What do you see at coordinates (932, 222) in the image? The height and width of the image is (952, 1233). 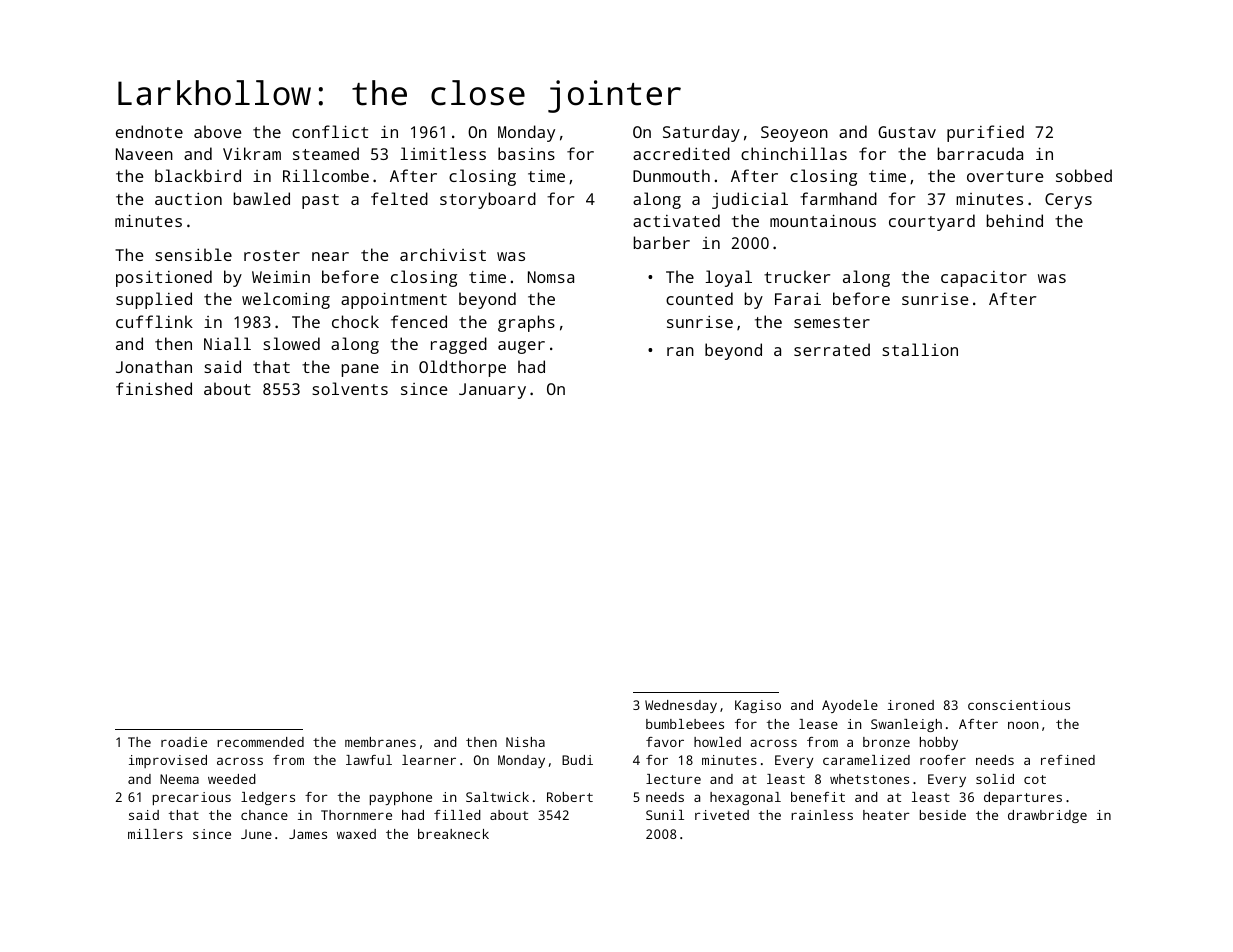 I see `courtyard` at bounding box center [932, 222].
